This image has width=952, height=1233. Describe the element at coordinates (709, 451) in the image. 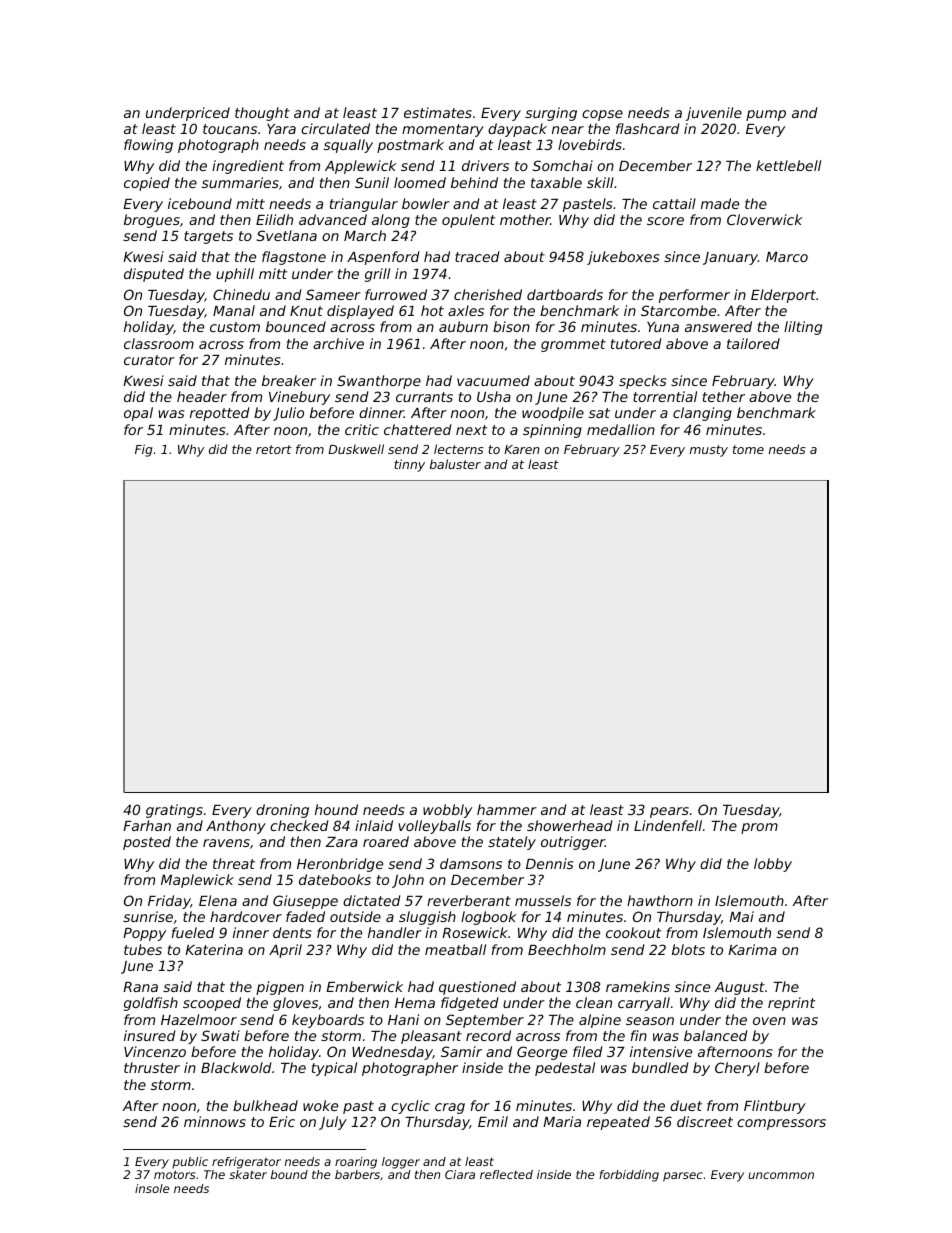

I see `musty` at that location.
